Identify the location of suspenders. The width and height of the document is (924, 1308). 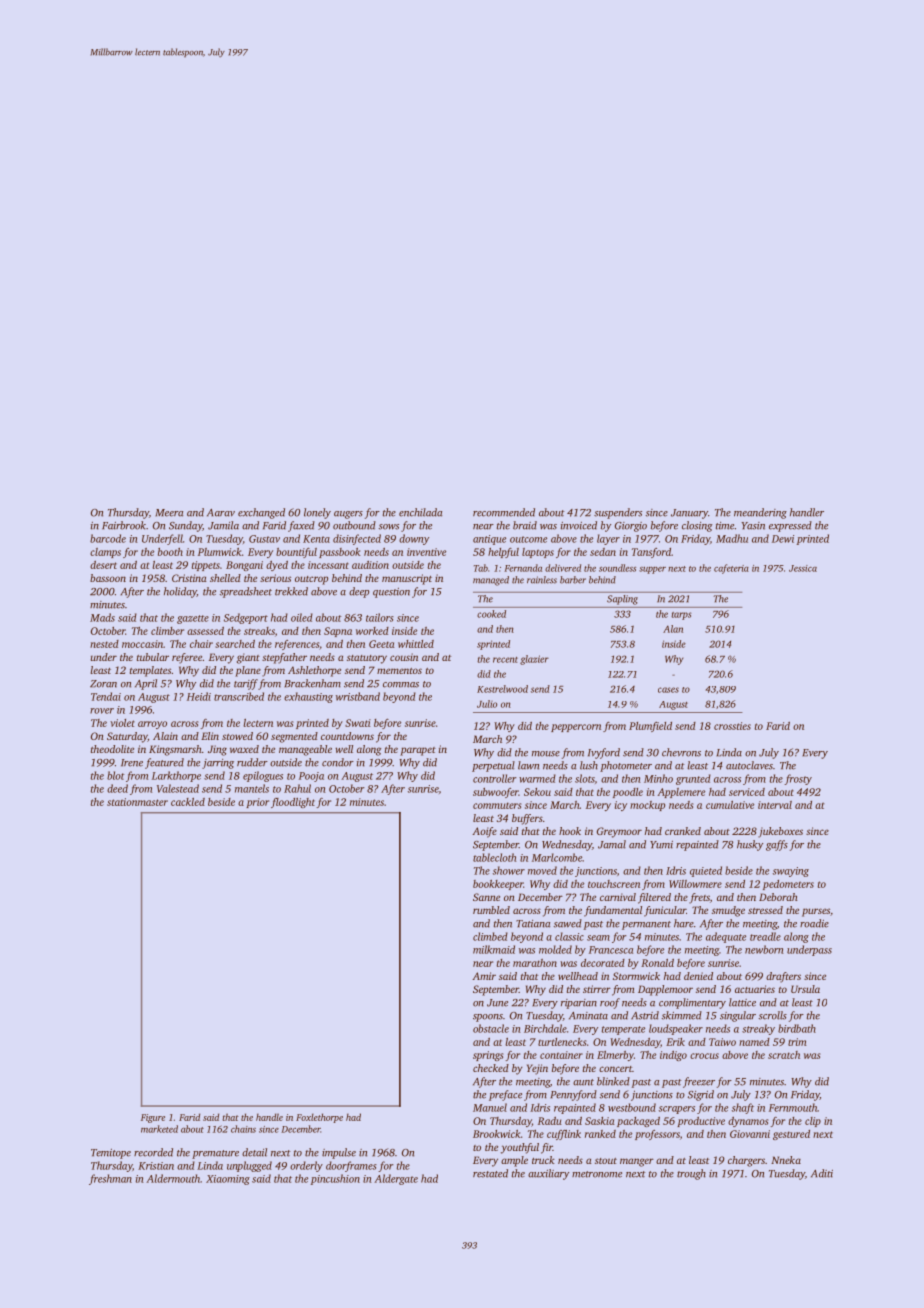
(618, 513).
